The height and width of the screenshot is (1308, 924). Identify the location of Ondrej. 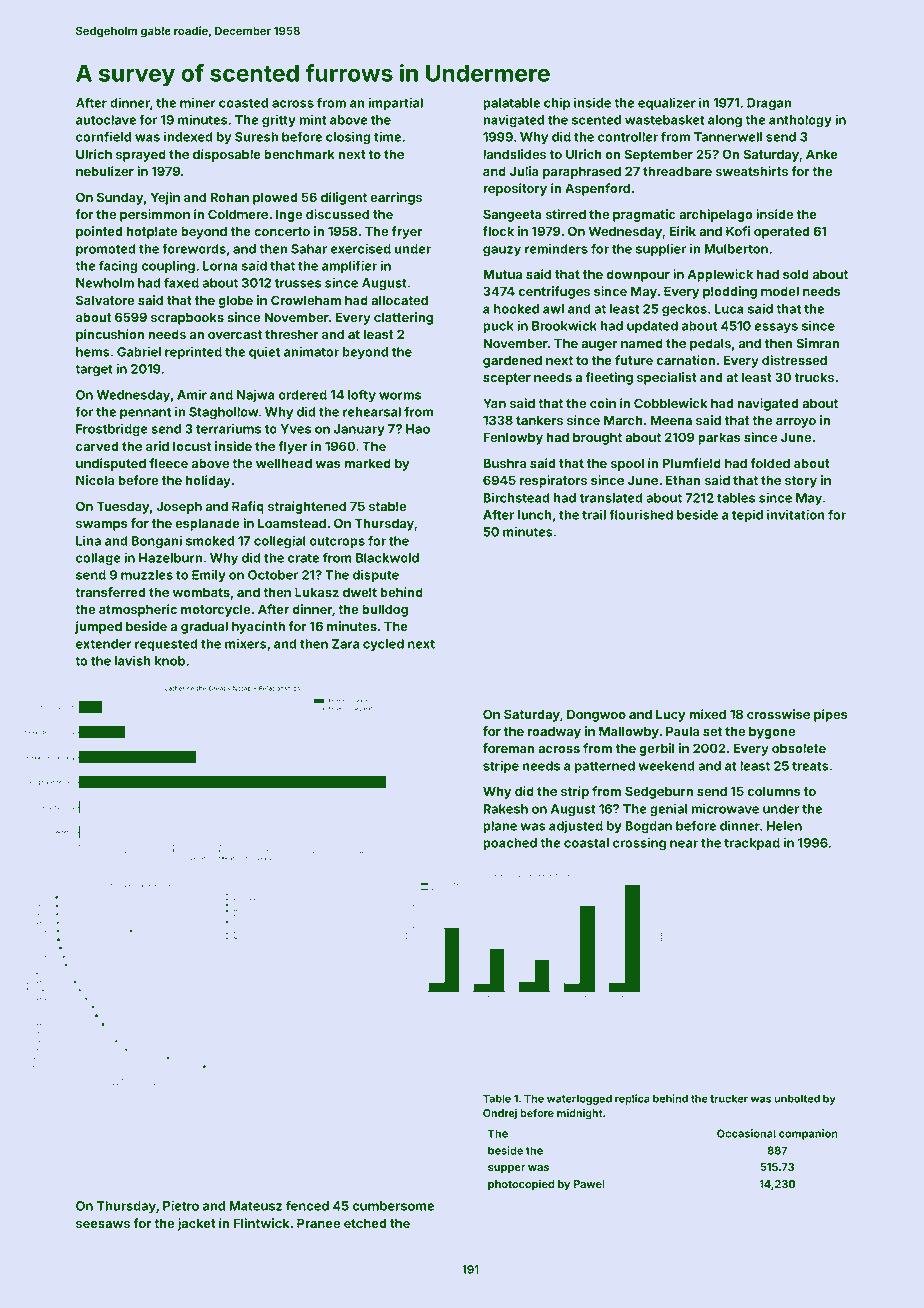
(500, 1114).
